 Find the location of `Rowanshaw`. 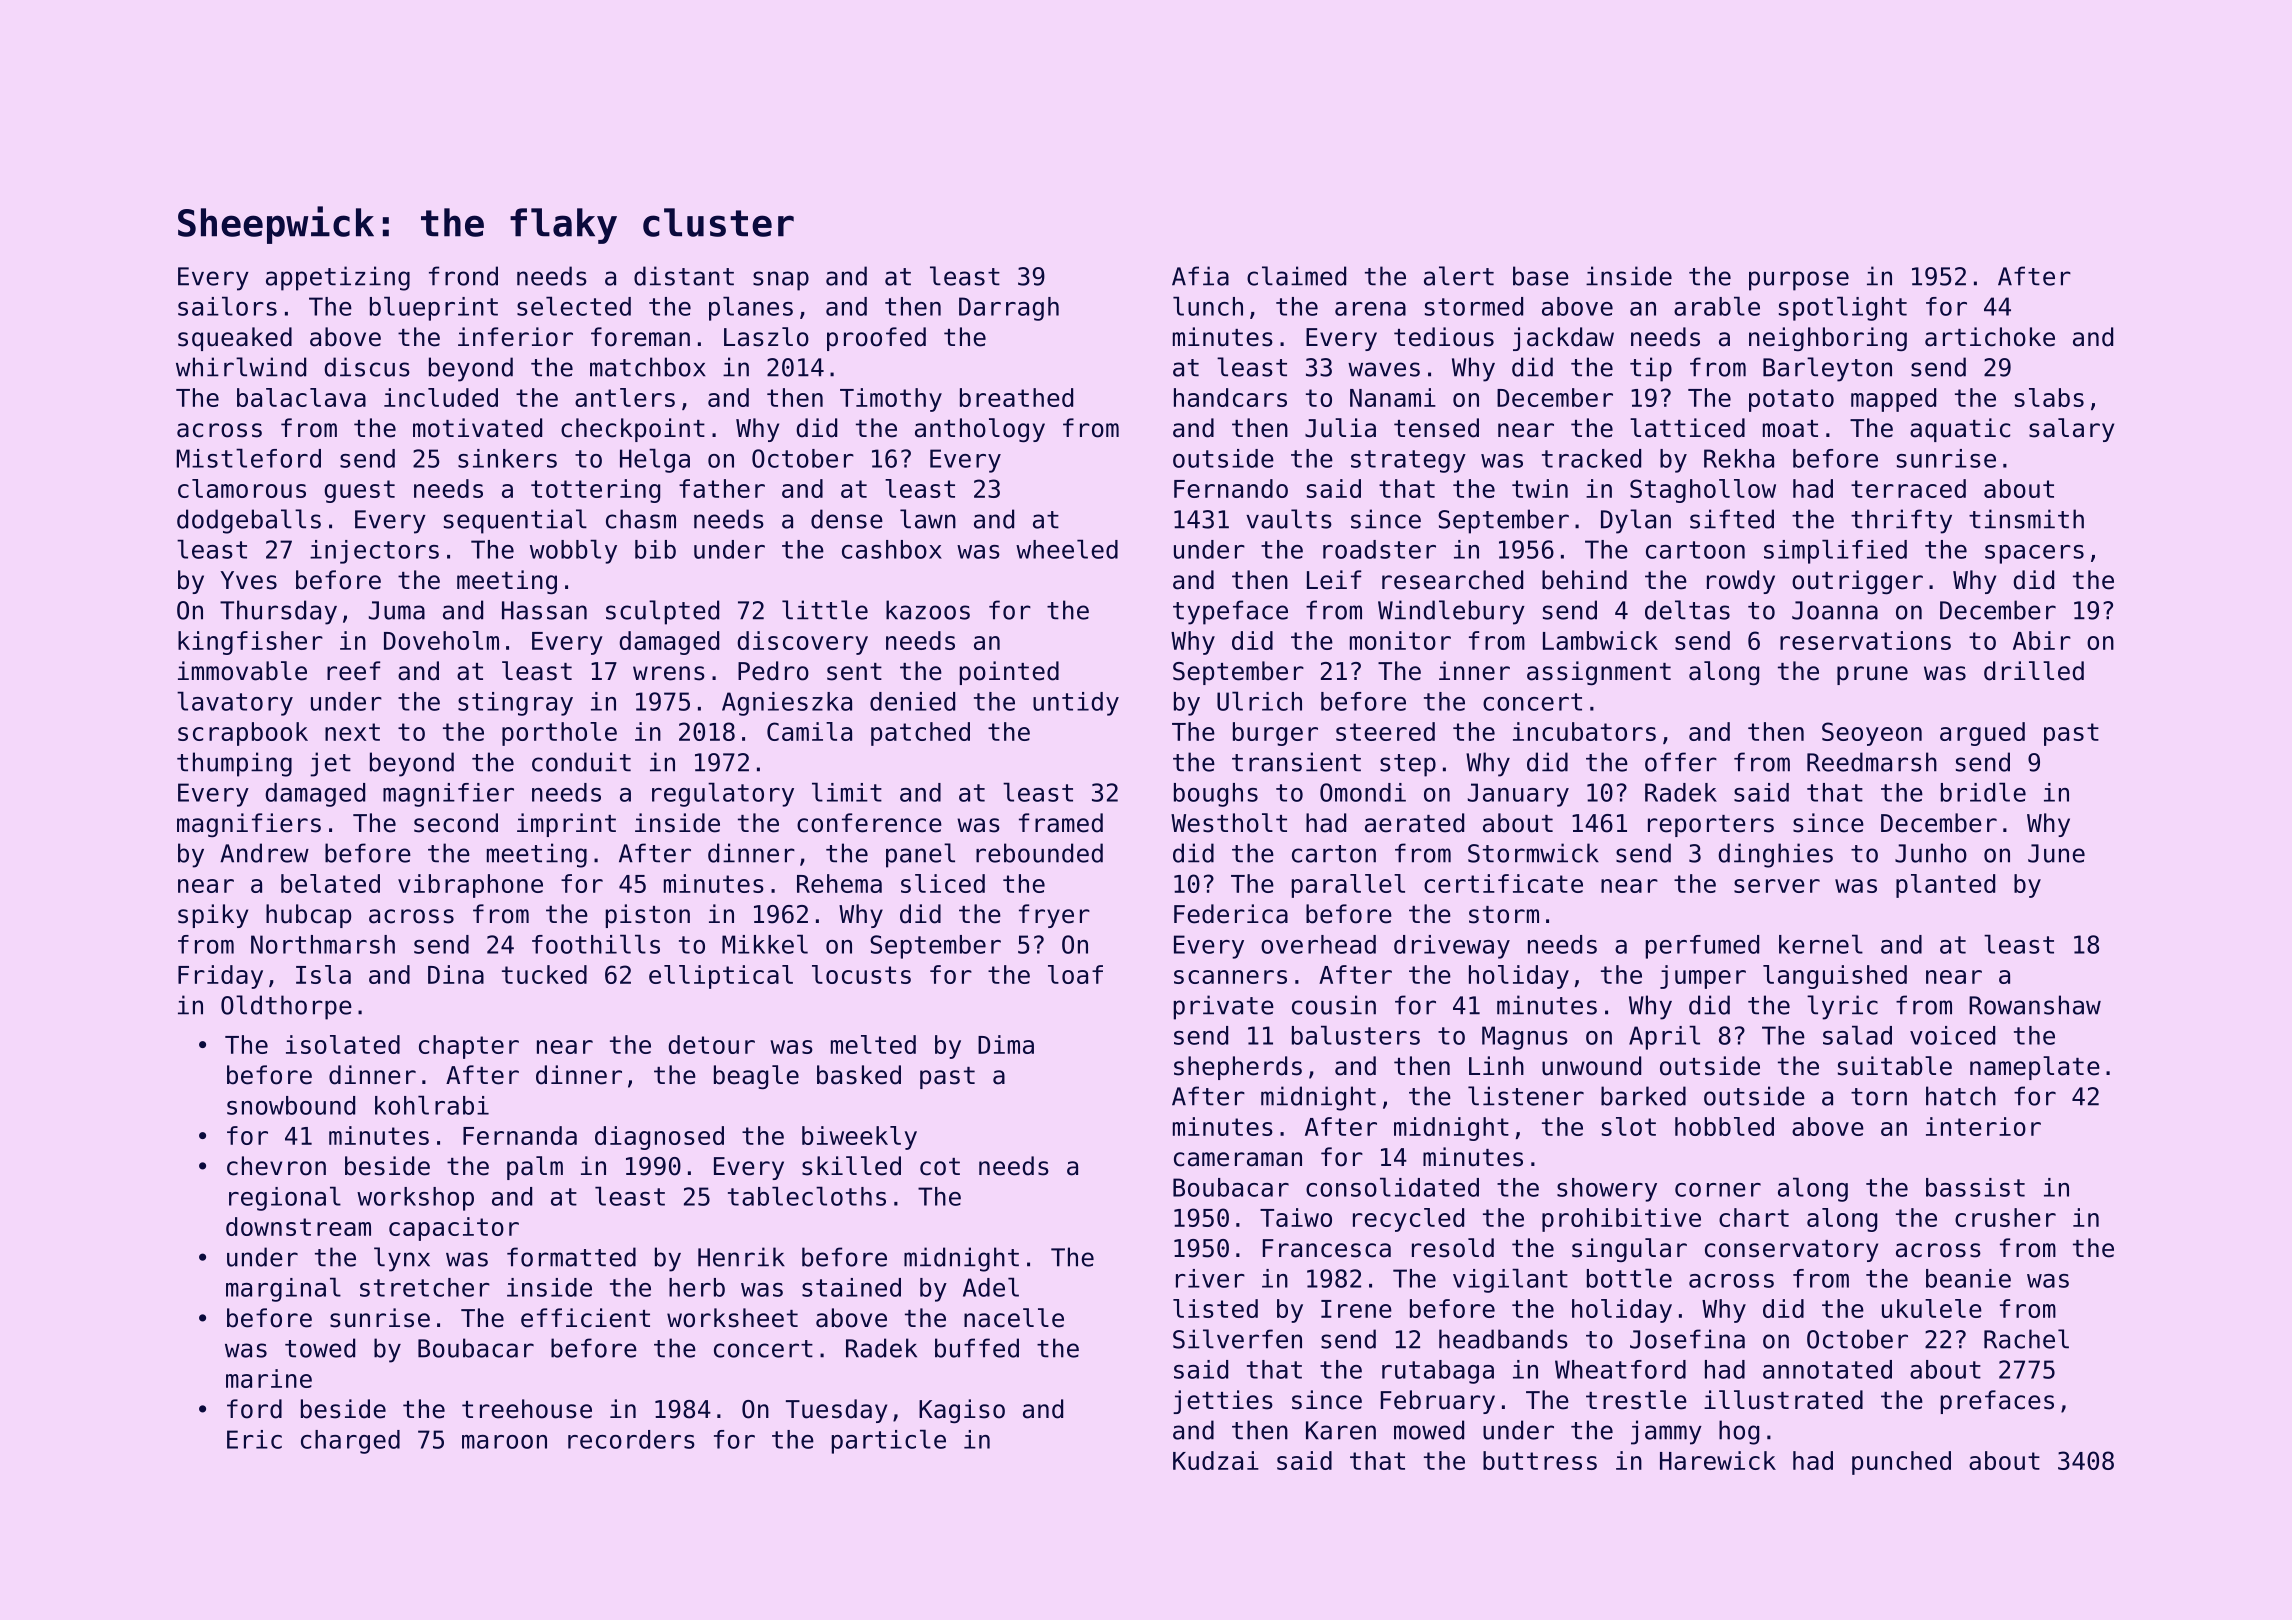

Rowanshaw is located at coordinates (2035, 1005).
